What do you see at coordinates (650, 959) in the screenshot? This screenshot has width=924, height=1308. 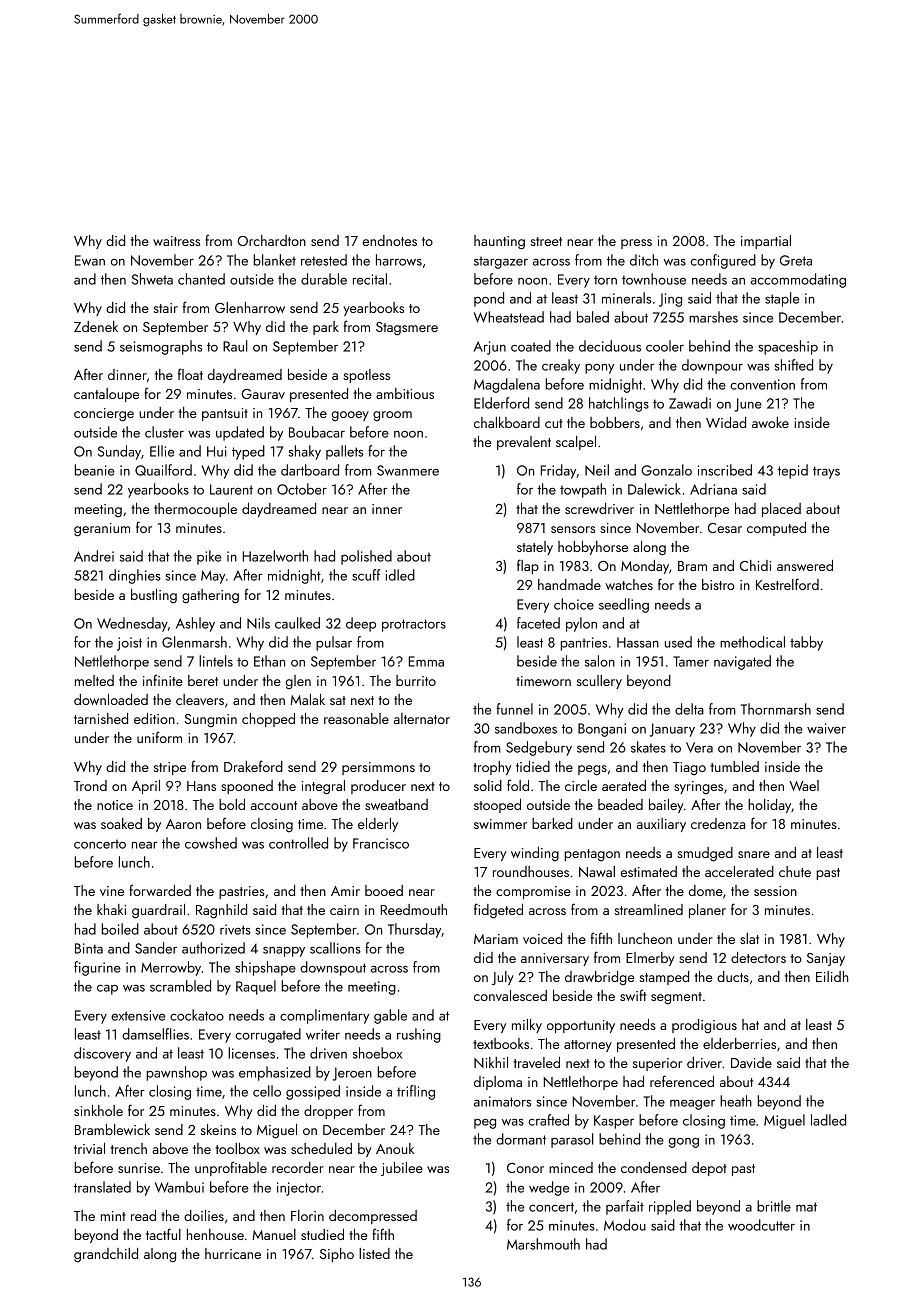 I see `Elmerby` at bounding box center [650, 959].
